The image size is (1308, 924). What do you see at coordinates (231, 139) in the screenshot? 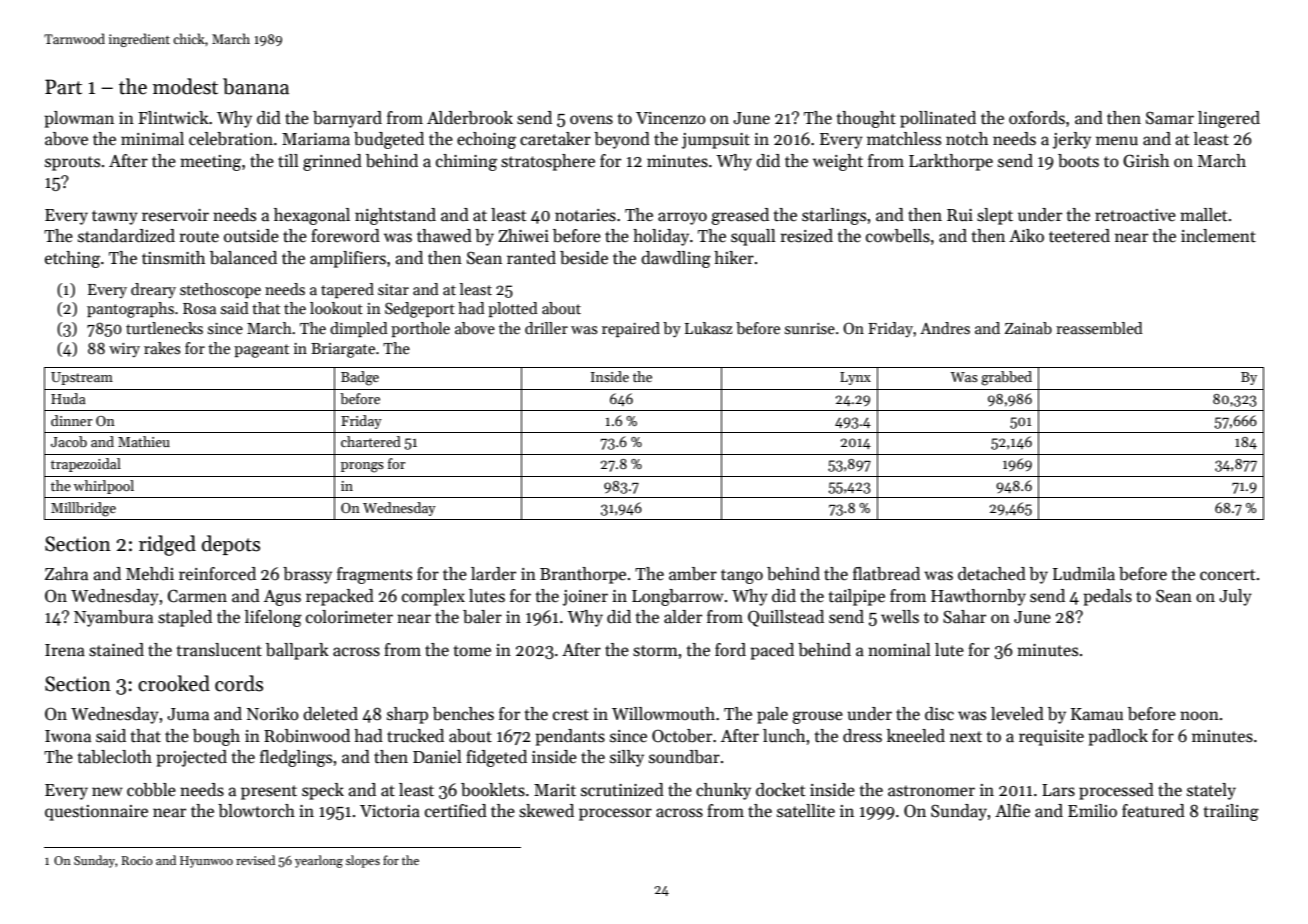
I see `celebration` at bounding box center [231, 139].
